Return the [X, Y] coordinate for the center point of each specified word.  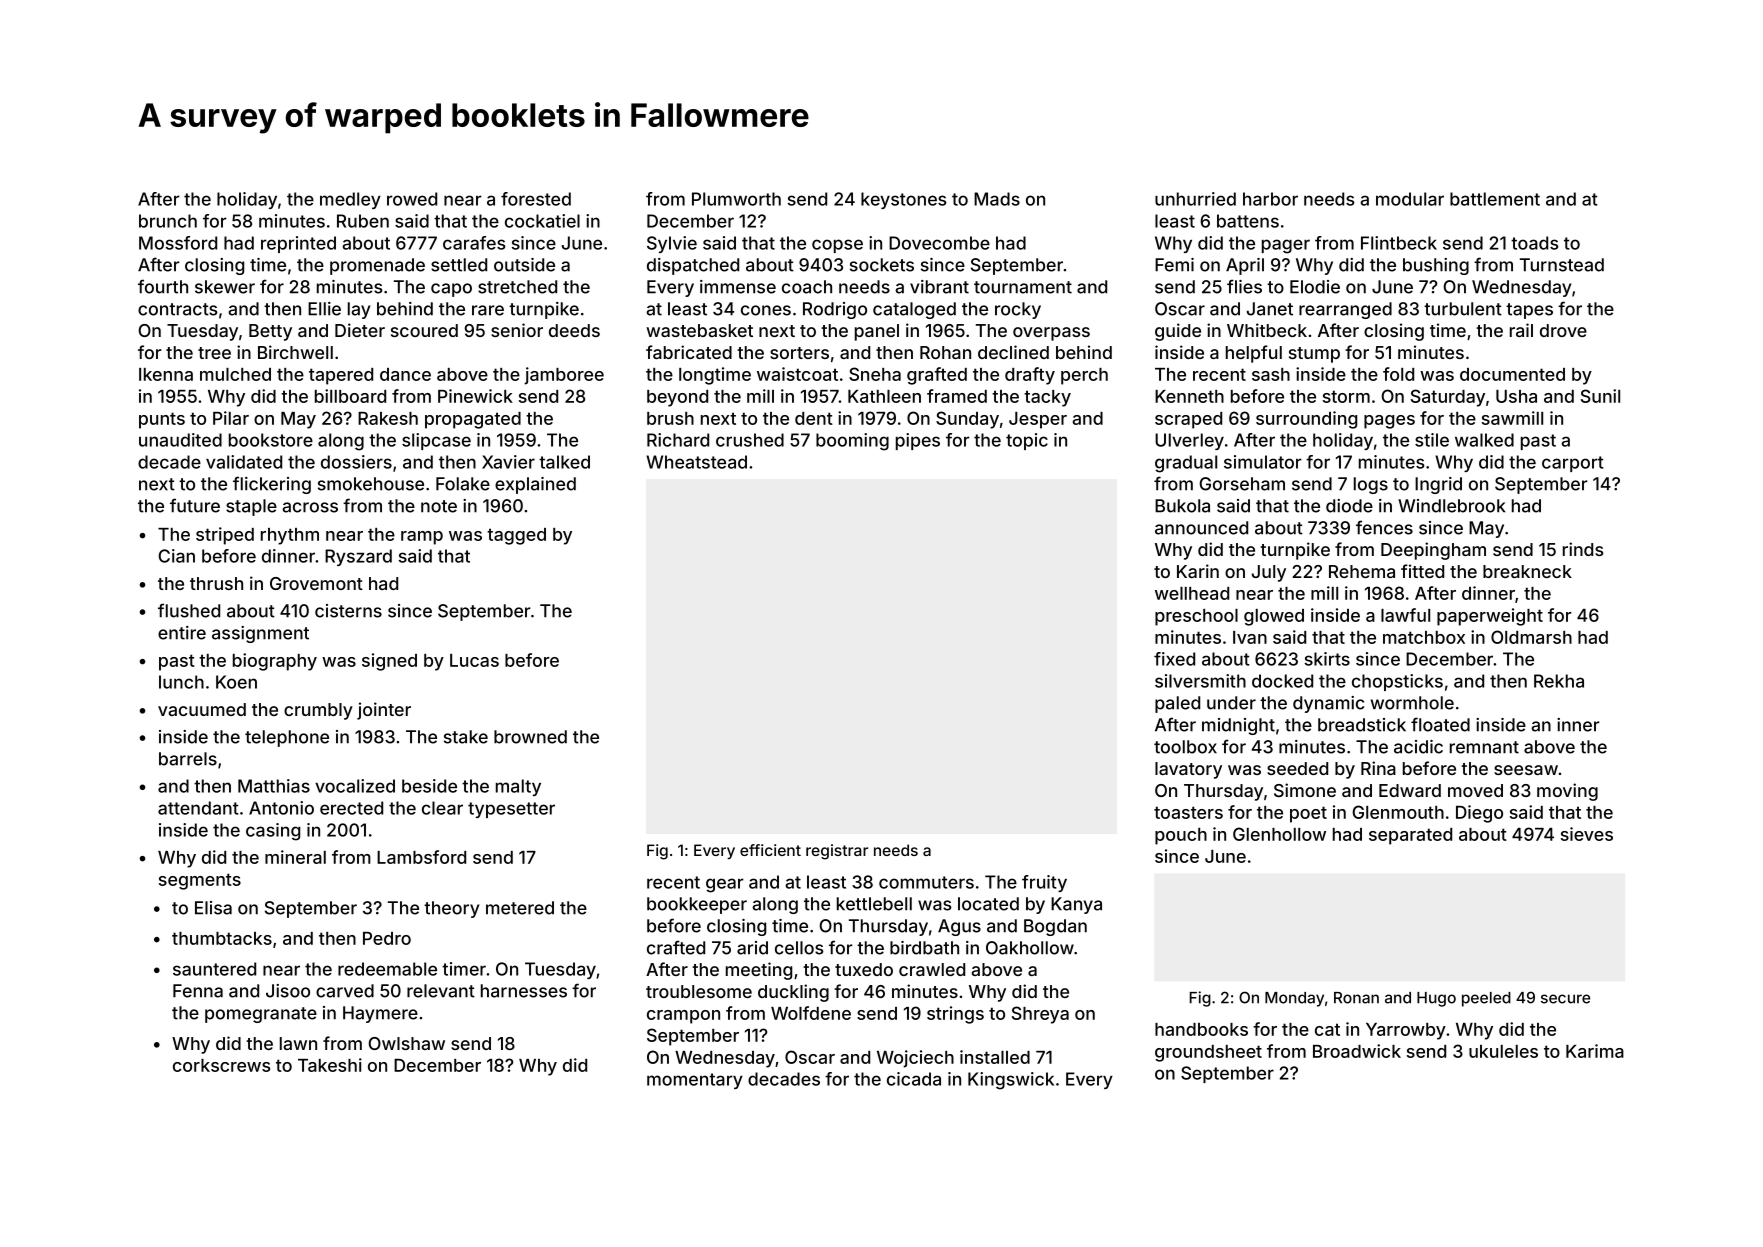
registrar [837, 852]
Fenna [198, 991]
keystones [904, 200]
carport [1573, 464]
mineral [295, 857]
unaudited [180, 440]
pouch [1181, 836]
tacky [1047, 398]
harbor [1270, 199]
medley [350, 200]
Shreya [1040, 1015]
